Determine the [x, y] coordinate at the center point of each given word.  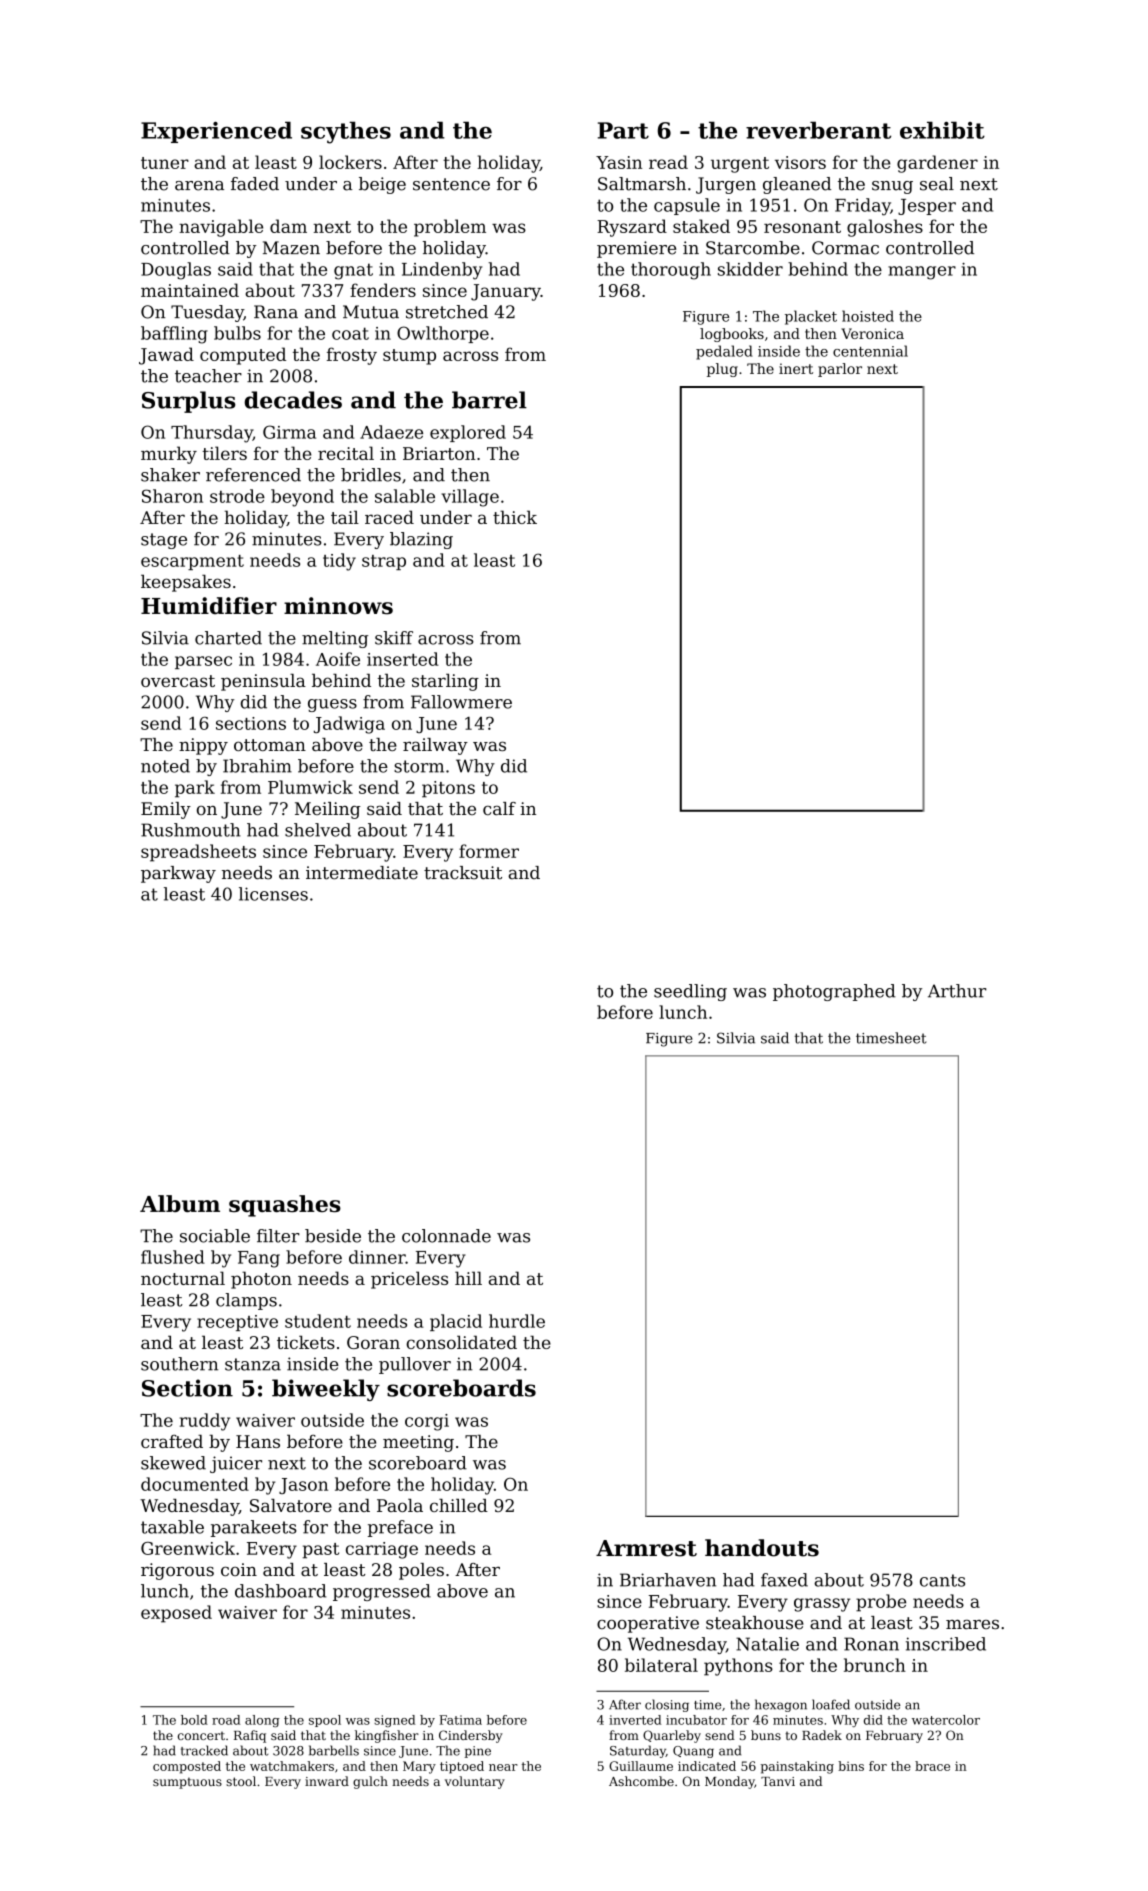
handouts [762, 1548]
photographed [834, 992]
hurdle [517, 1321]
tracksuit [463, 873]
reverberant [818, 130]
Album [180, 1203]
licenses [273, 894]
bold [194, 1720]
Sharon [172, 496]
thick [515, 517]
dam [288, 226]
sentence [451, 184]
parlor [840, 370]
